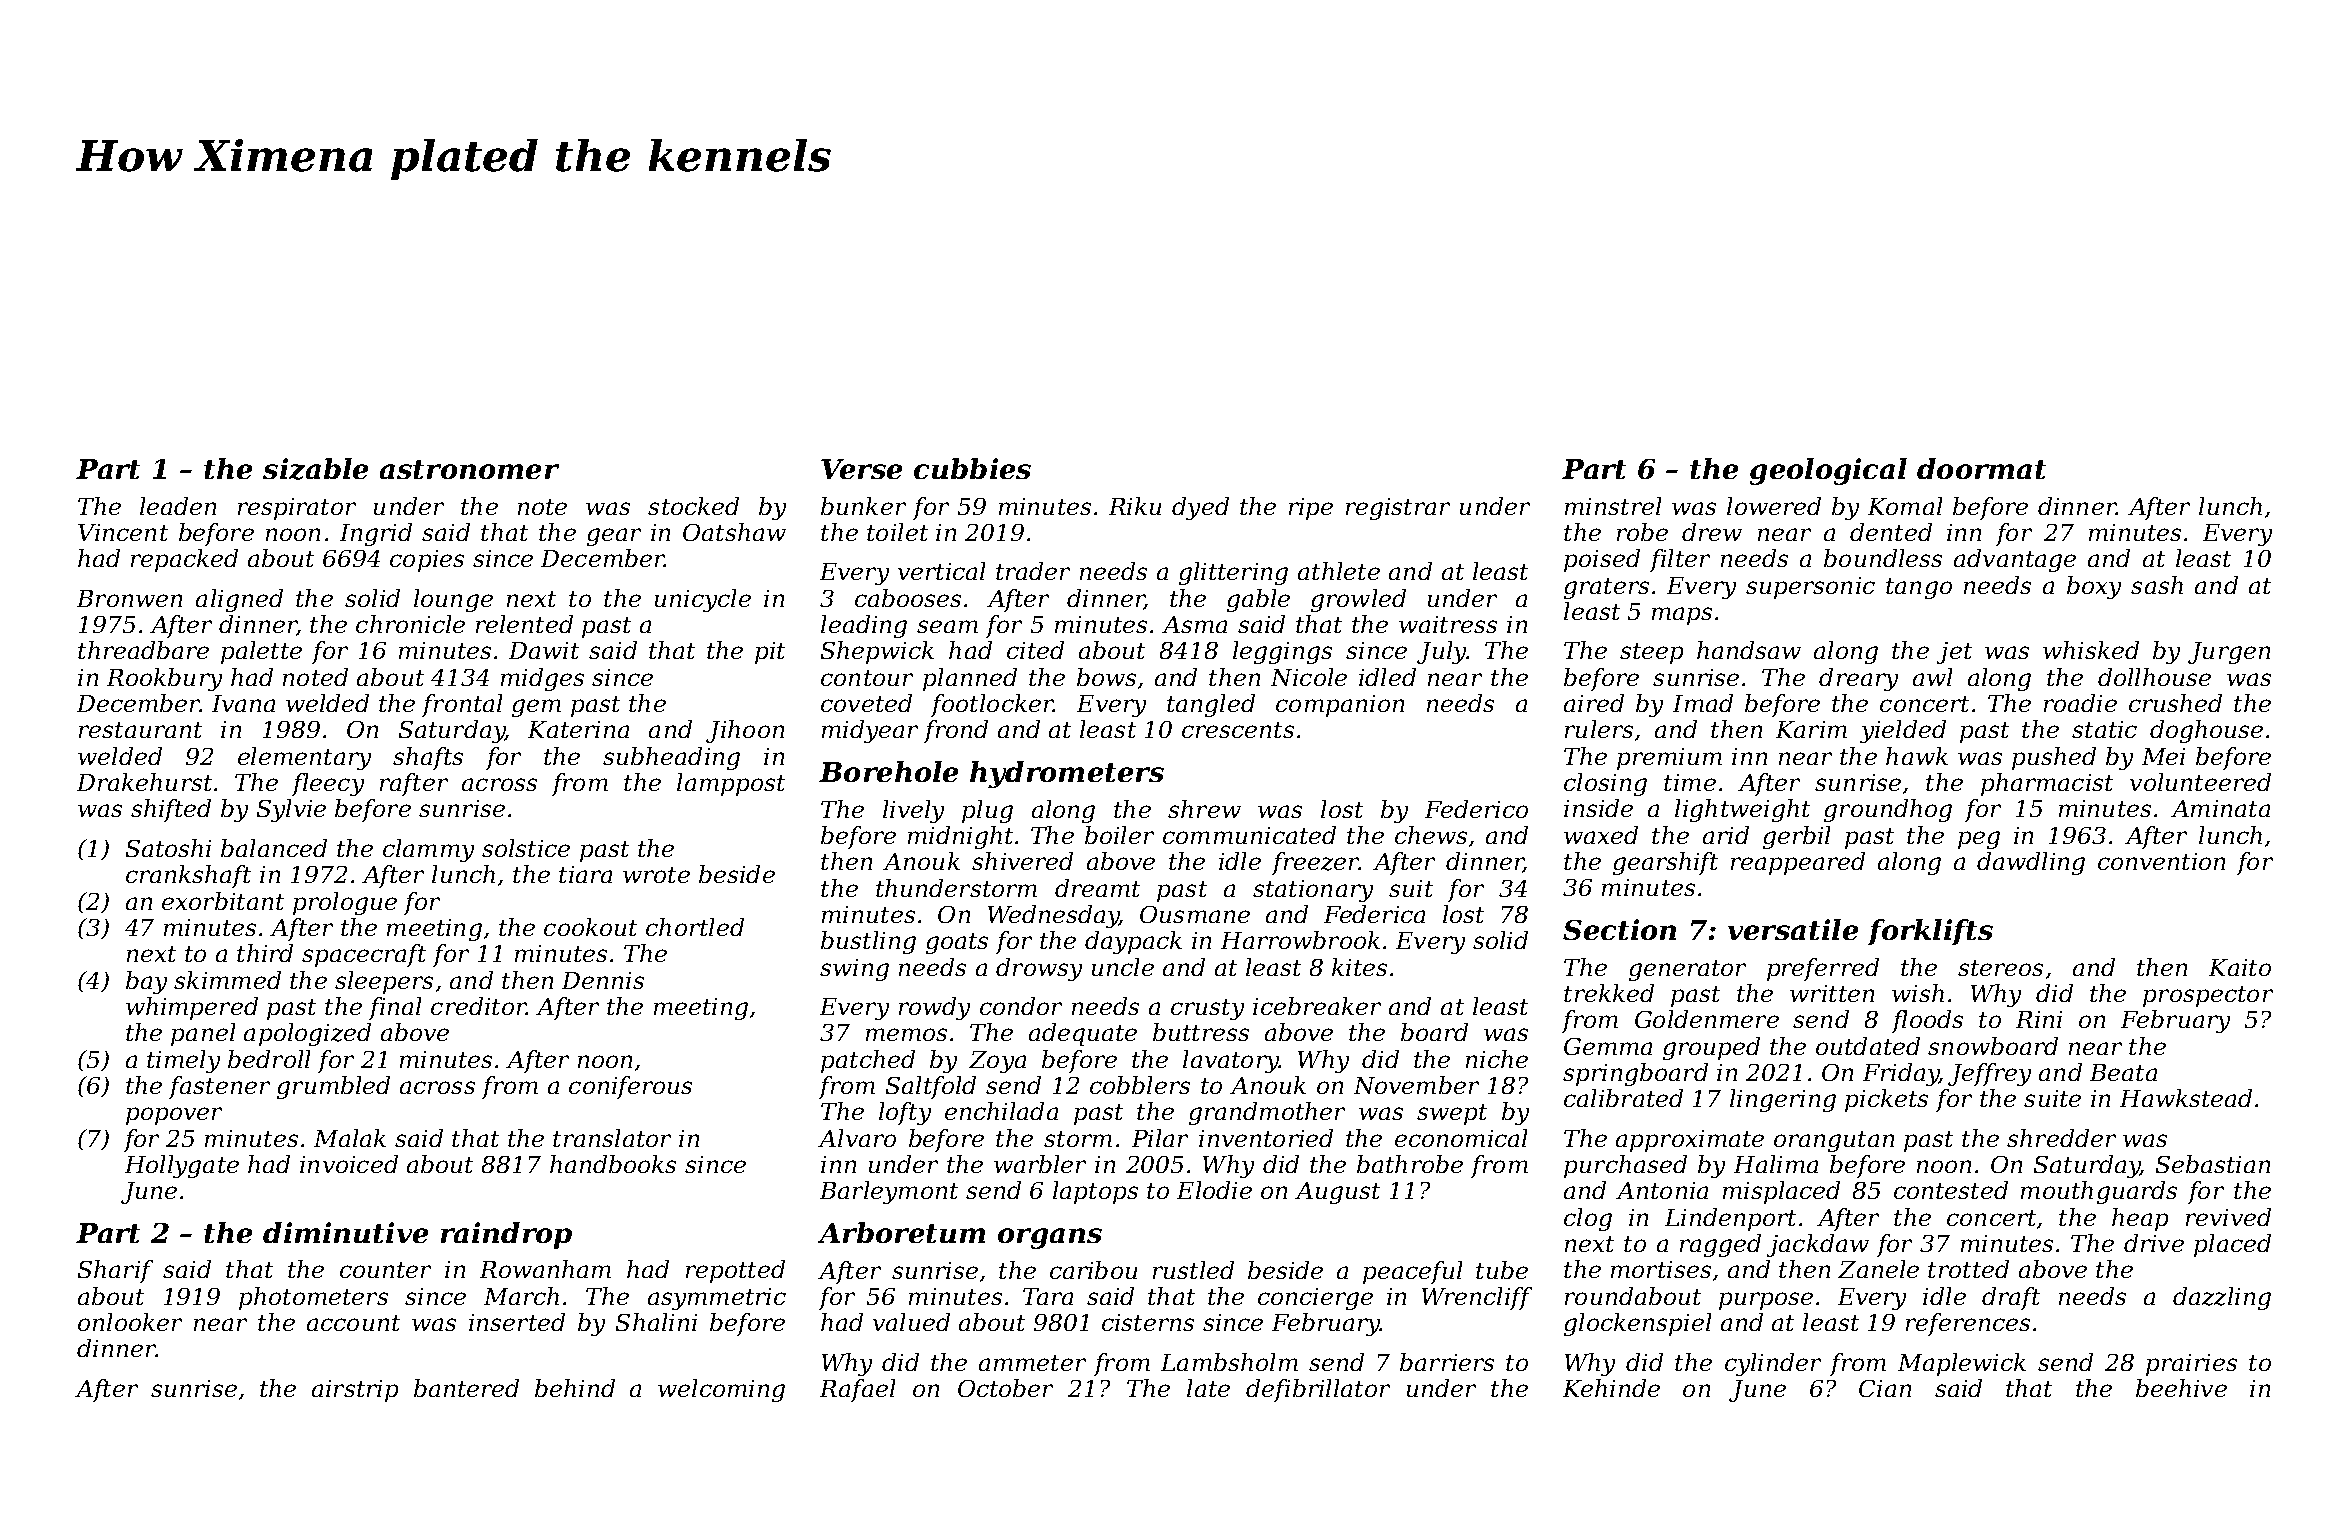 The image size is (2349, 1520). Describe the element at coordinates (130, 1322) in the image. I see `onlooker` at that location.
